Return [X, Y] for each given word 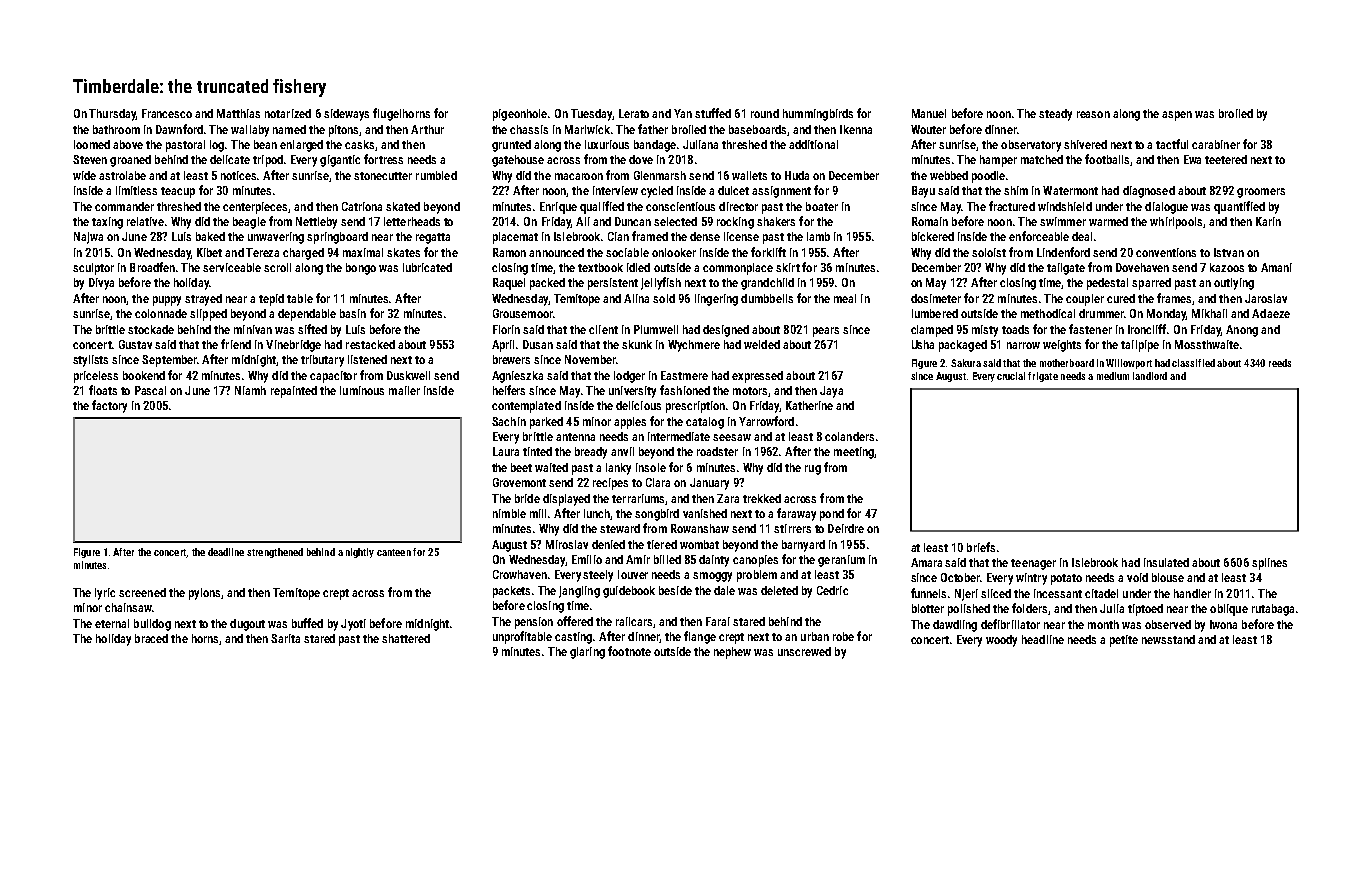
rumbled [436, 175]
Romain [930, 221]
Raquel [509, 284]
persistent [613, 284]
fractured [1012, 206]
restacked [370, 344]
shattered [406, 638]
